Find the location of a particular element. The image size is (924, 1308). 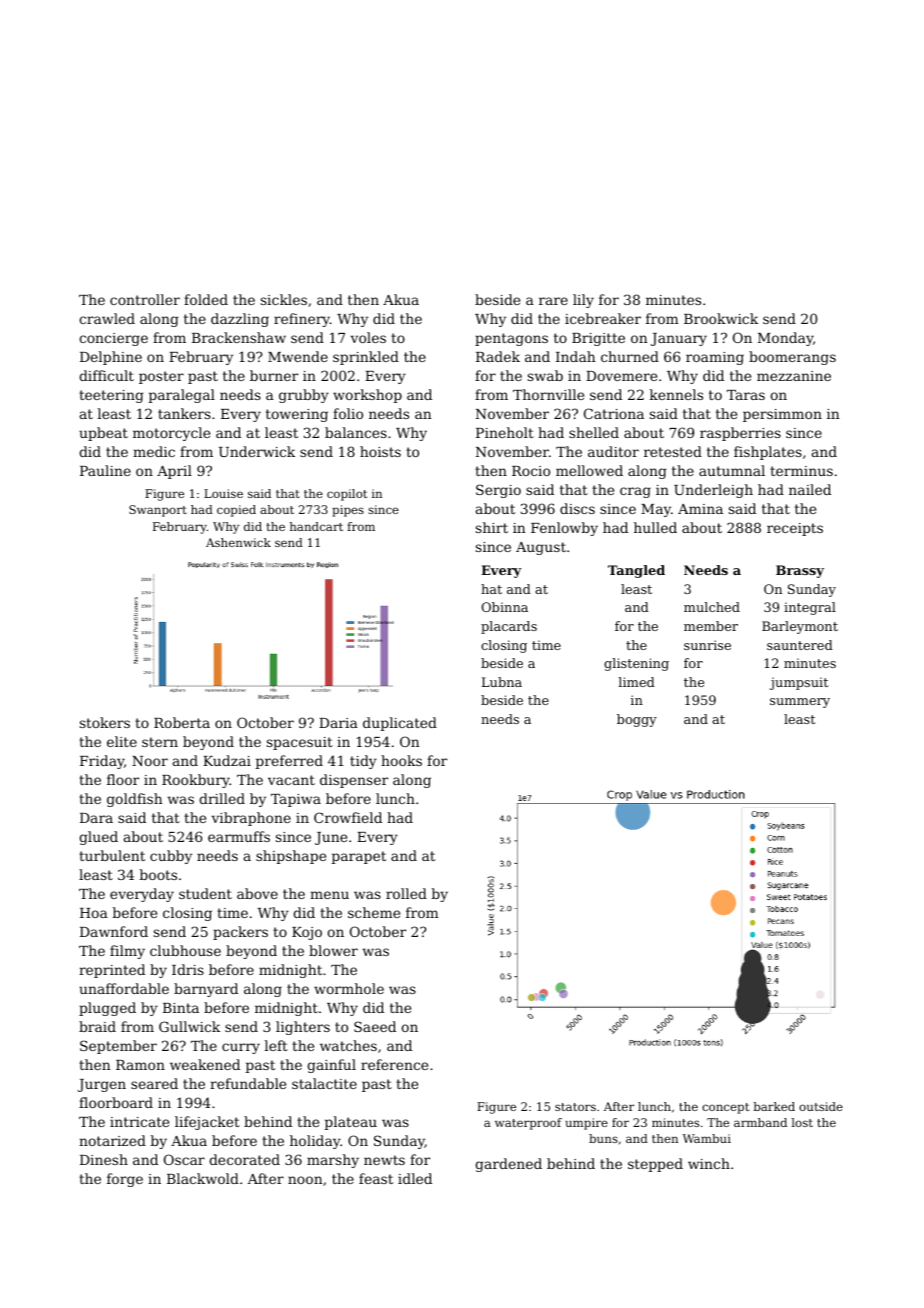

Roberta is located at coordinates (182, 722).
